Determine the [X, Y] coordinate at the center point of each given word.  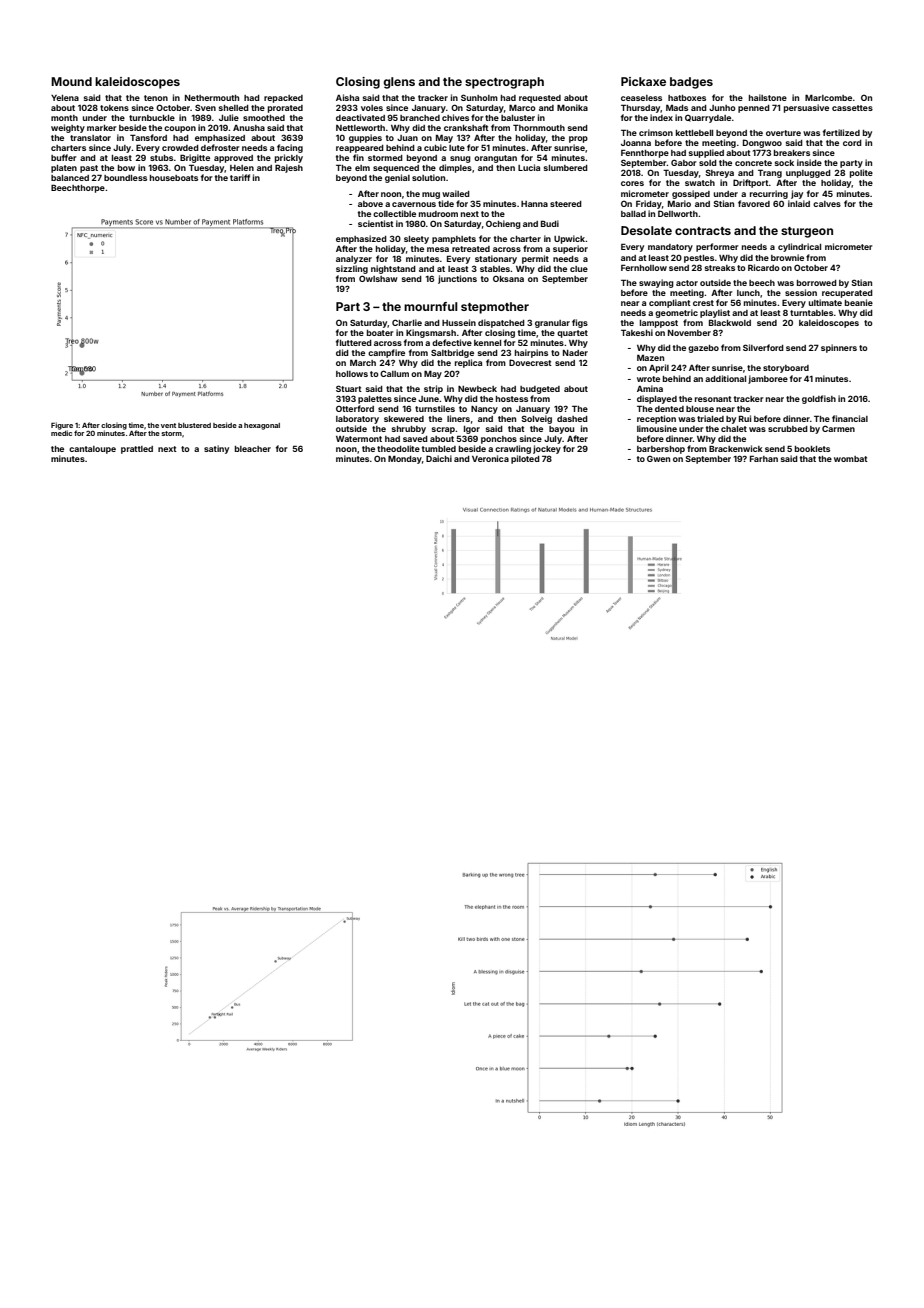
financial [850, 418]
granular [552, 324]
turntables [811, 313]
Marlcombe [828, 98]
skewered [404, 419]
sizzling [352, 269]
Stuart [349, 388]
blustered [194, 425]
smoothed [264, 118]
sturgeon [807, 232]
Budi [550, 223]
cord [852, 143]
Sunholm [479, 97]
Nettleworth [360, 128]
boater [380, 333]
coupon [180, 129]
